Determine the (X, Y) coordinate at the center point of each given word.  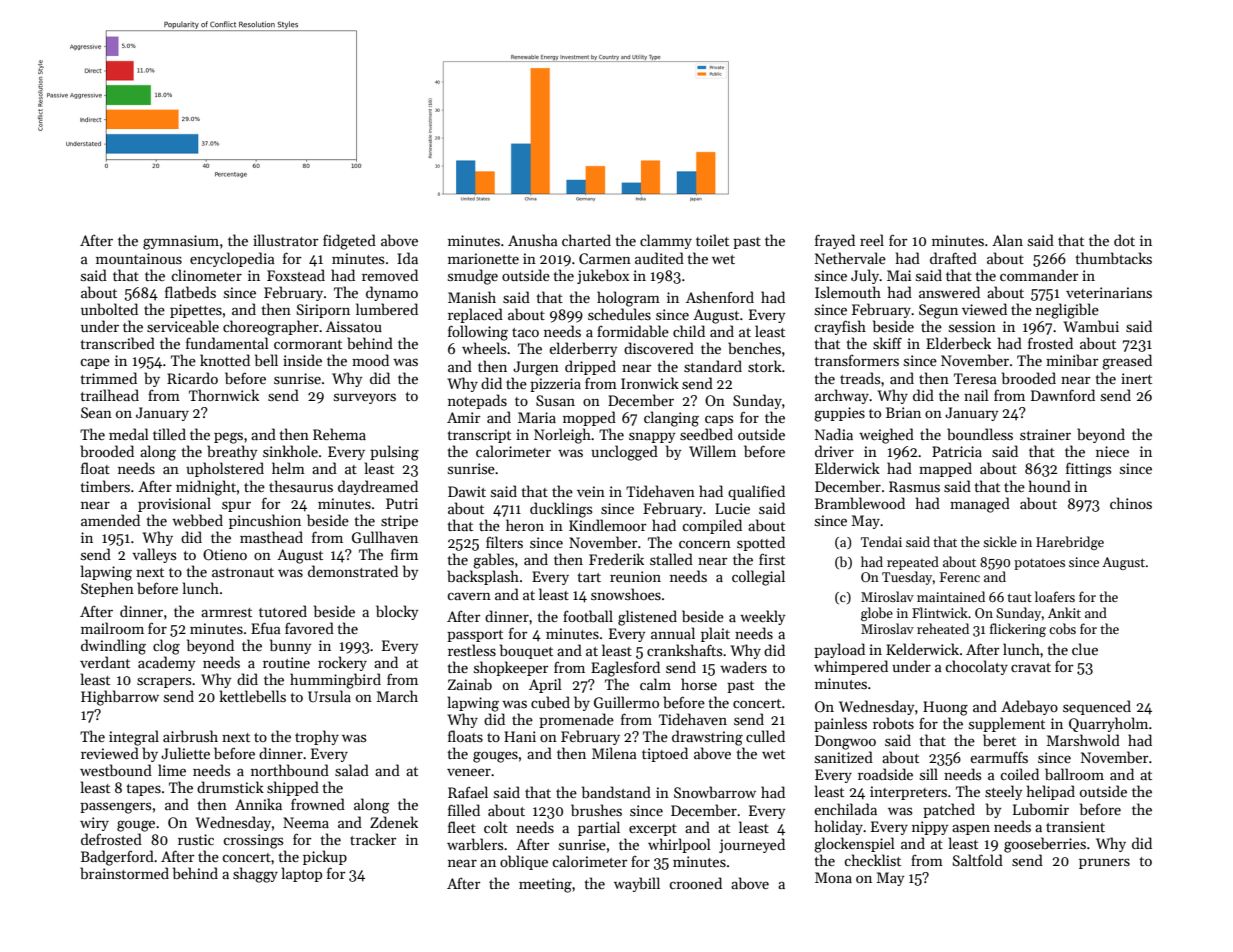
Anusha (533, 240)
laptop (302, 874)
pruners (1104, 863)
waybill (637, 884)
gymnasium (181, 242)
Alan (1007, 240)
